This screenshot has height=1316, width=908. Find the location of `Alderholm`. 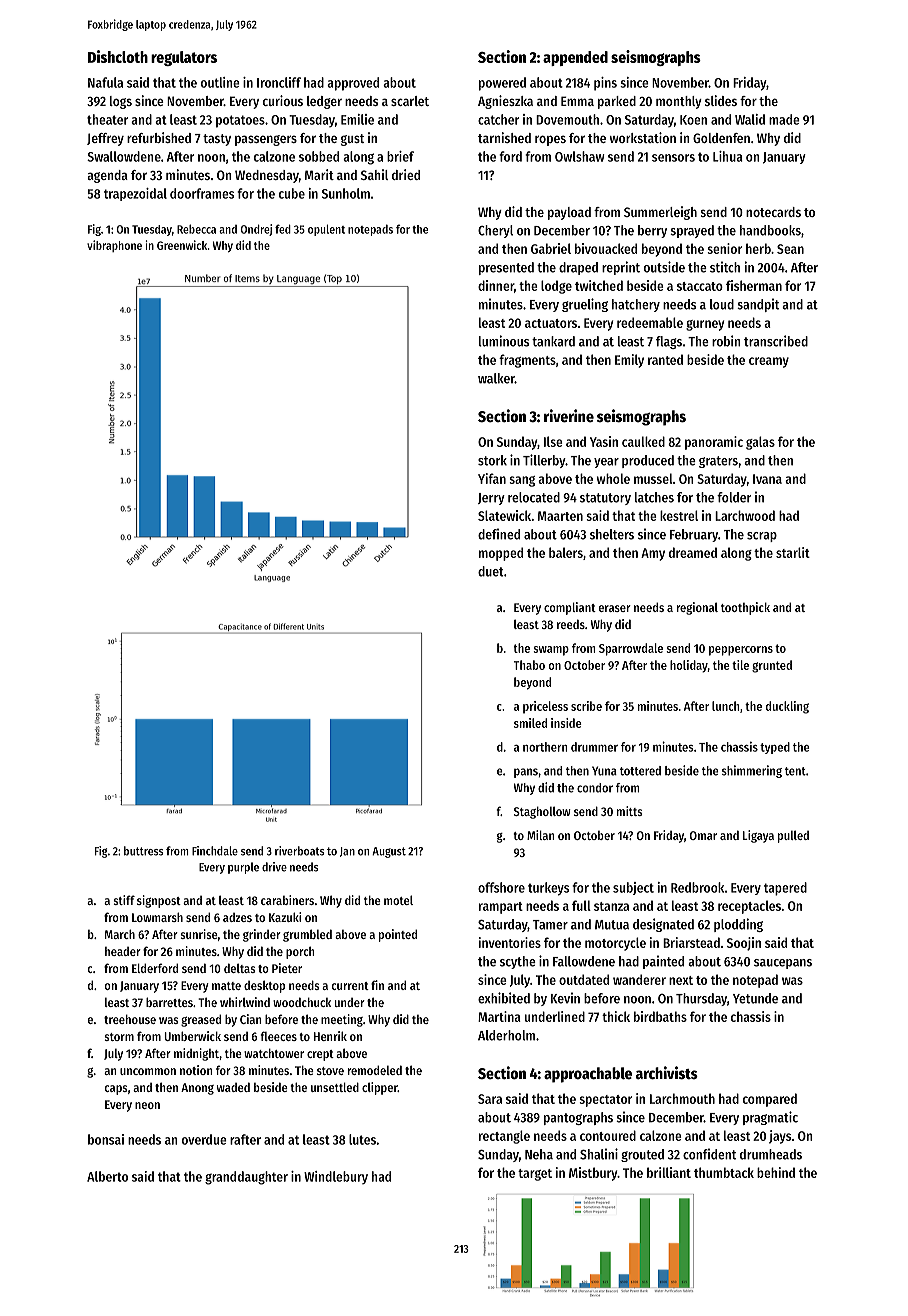

Alderholm is located at coordinates (506, 1035).
